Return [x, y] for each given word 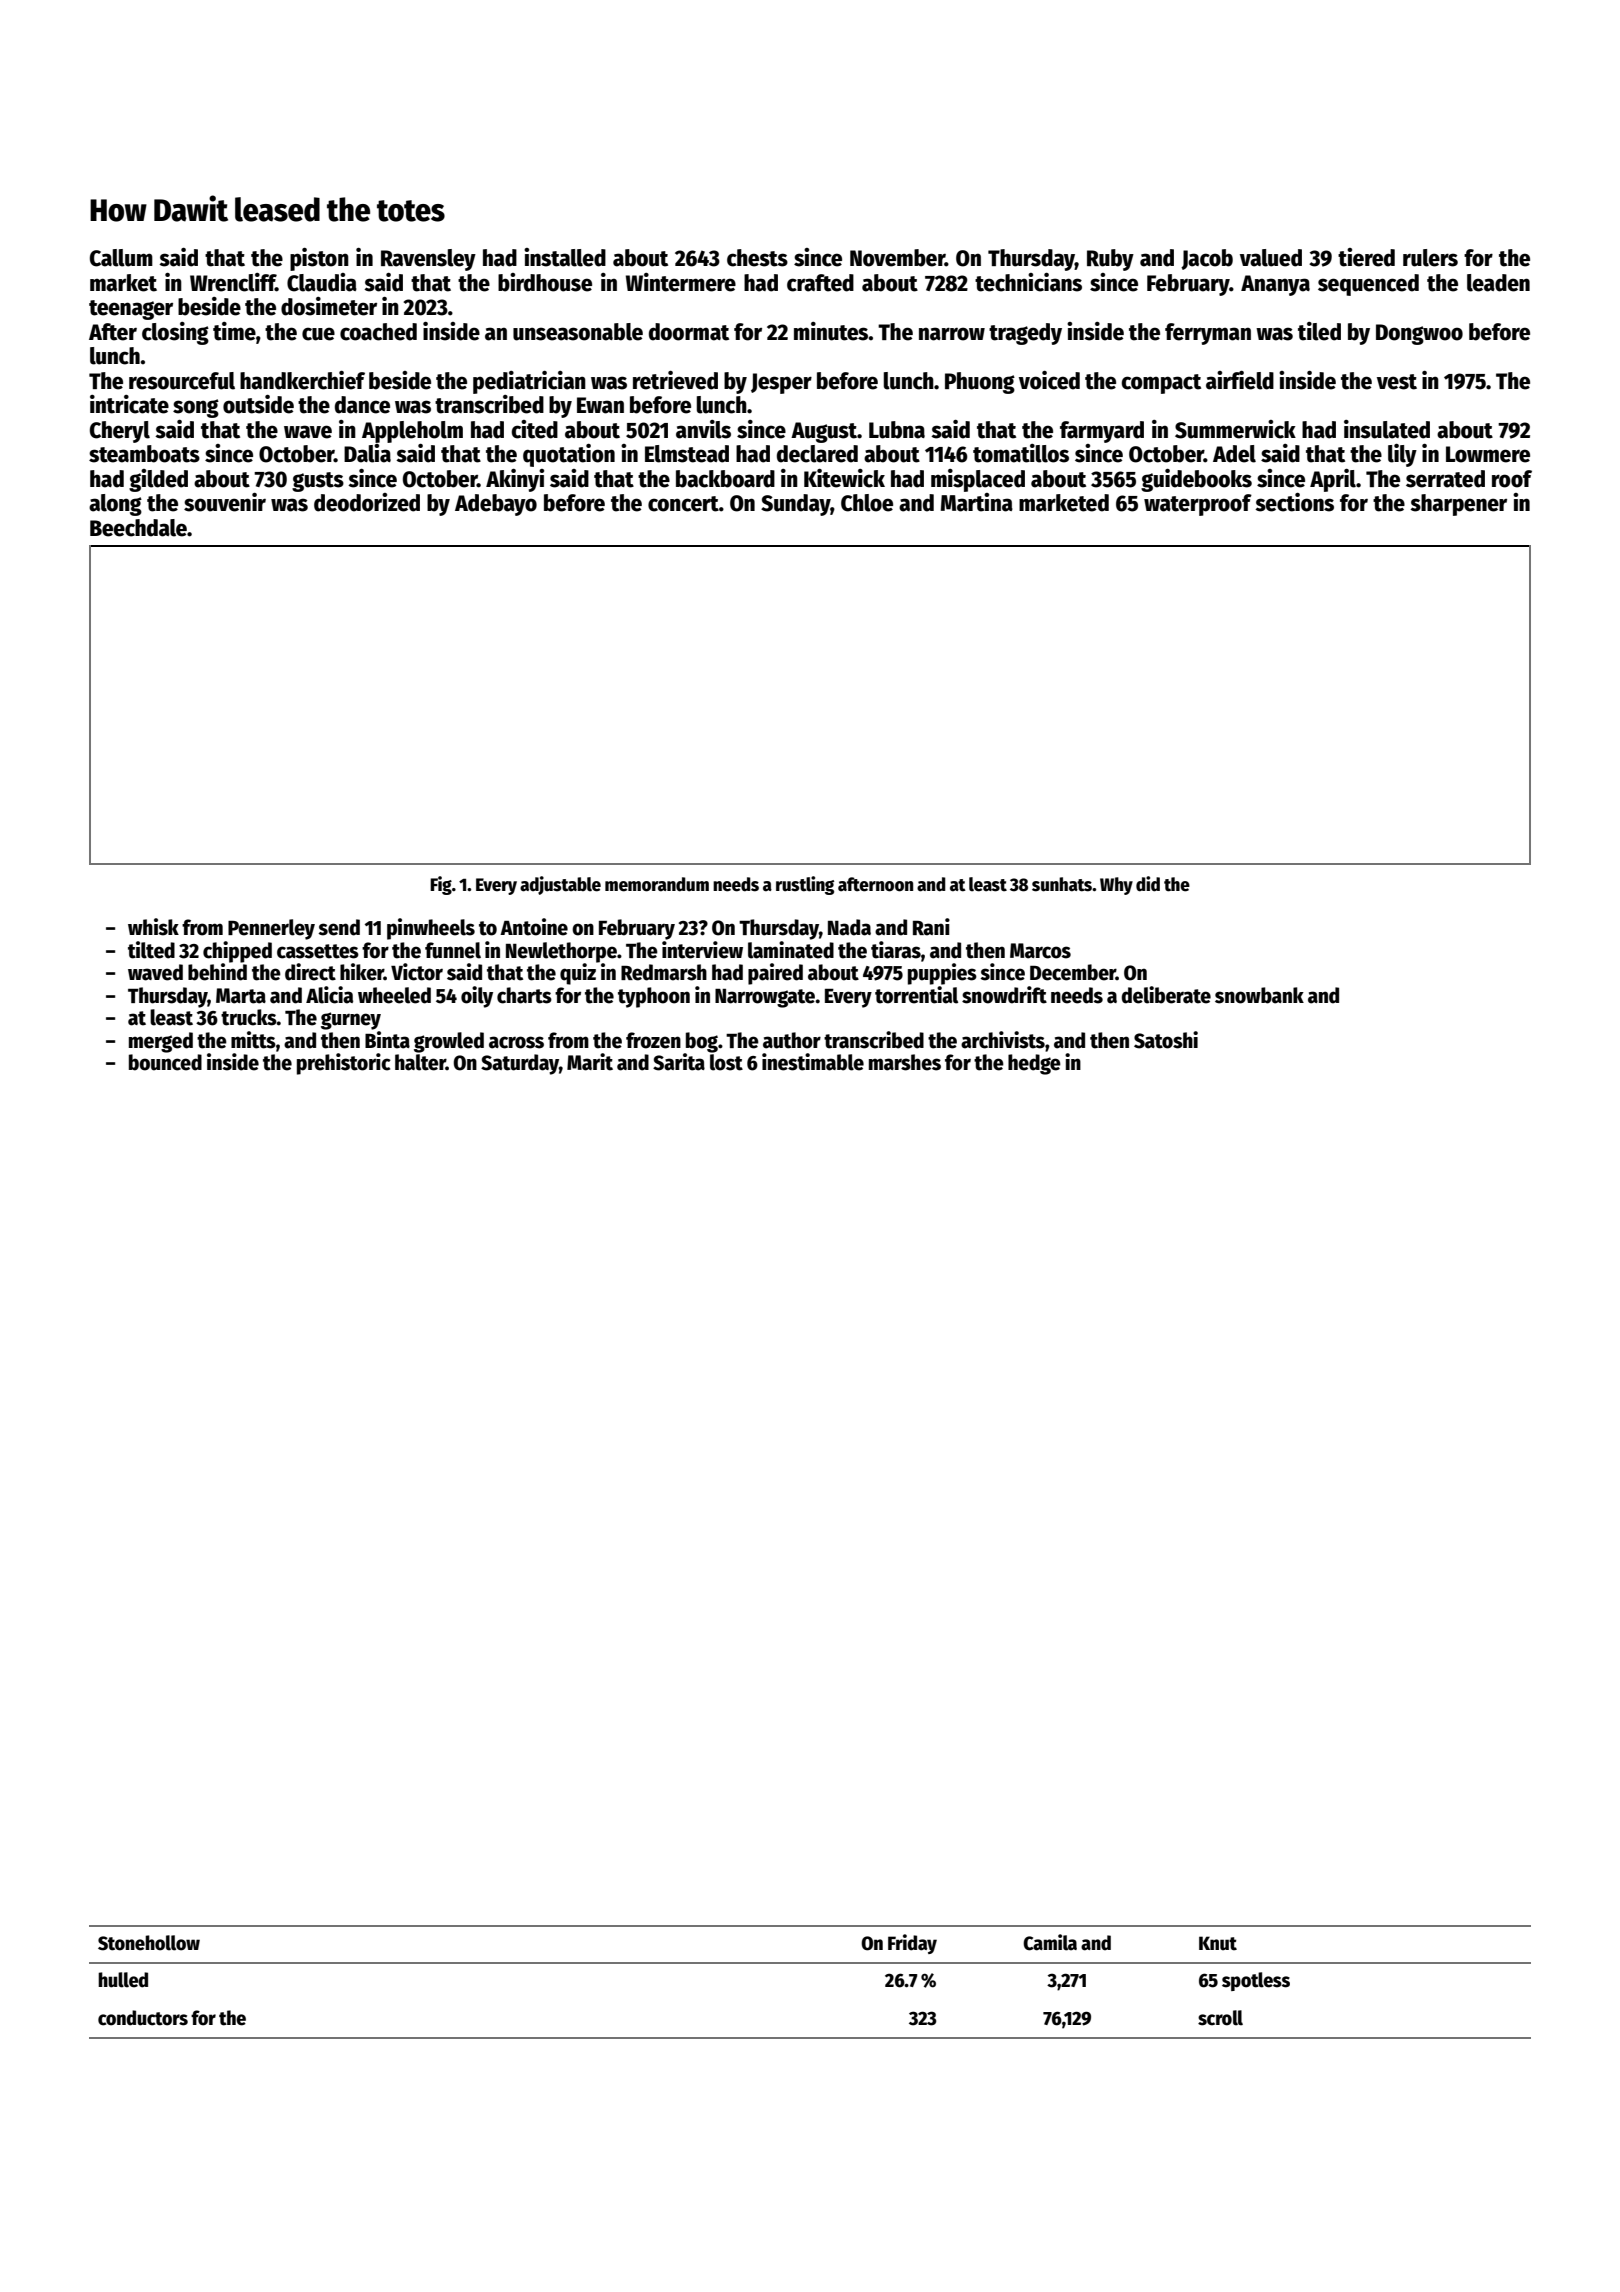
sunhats [1062, 884]
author [792, 1040]
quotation [569, 455]
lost [726, 1062]
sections [1294, 502]
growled [449, 1042]
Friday [912, 1944]
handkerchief [302, 380]
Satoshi [1166, 1040]
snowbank [1259, 995]
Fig [441, 885]
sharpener [1458, 505]
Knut [1218, 1943]
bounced [165, 1062]
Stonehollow [149, 1943]
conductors [143, 2018]
